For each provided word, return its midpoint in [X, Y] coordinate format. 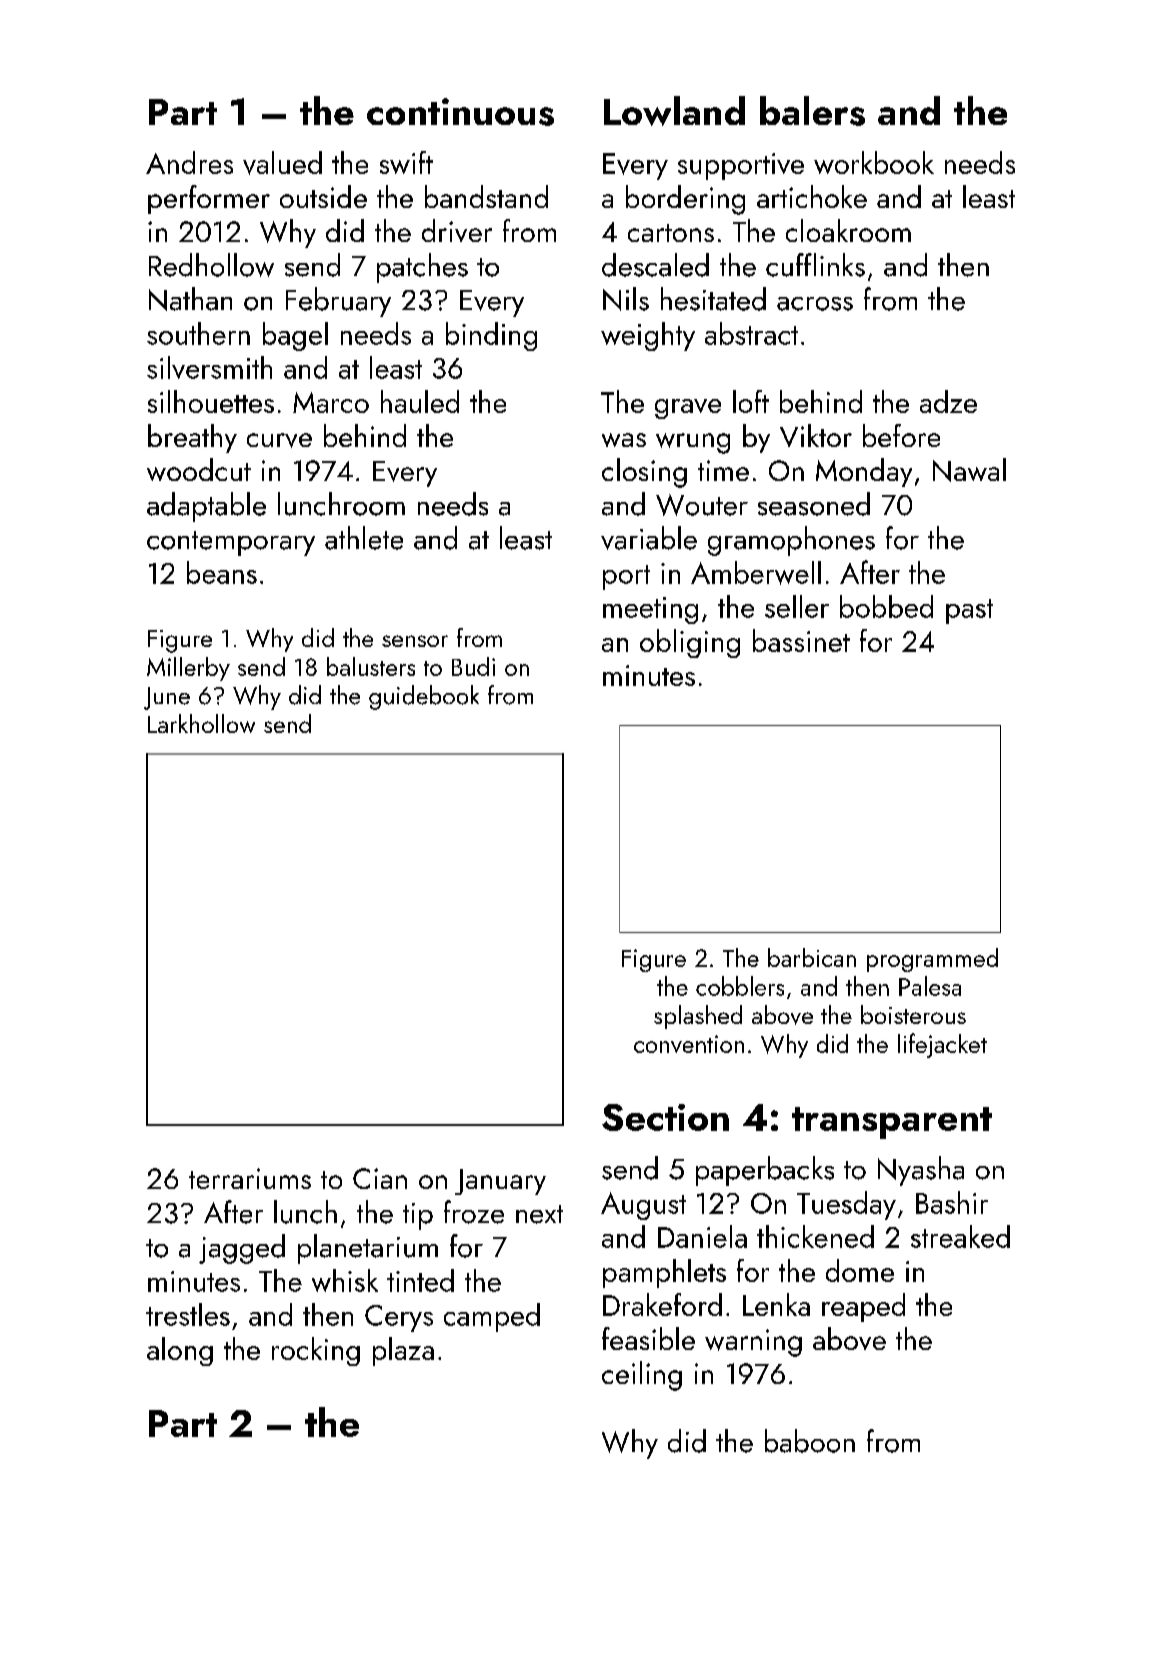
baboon [810, 1441]
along [180, 1351]
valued [282, 163]
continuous [460, 112]
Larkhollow [201, 723]
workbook [874, 162]
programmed [932, 960]
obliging [690, 643]
